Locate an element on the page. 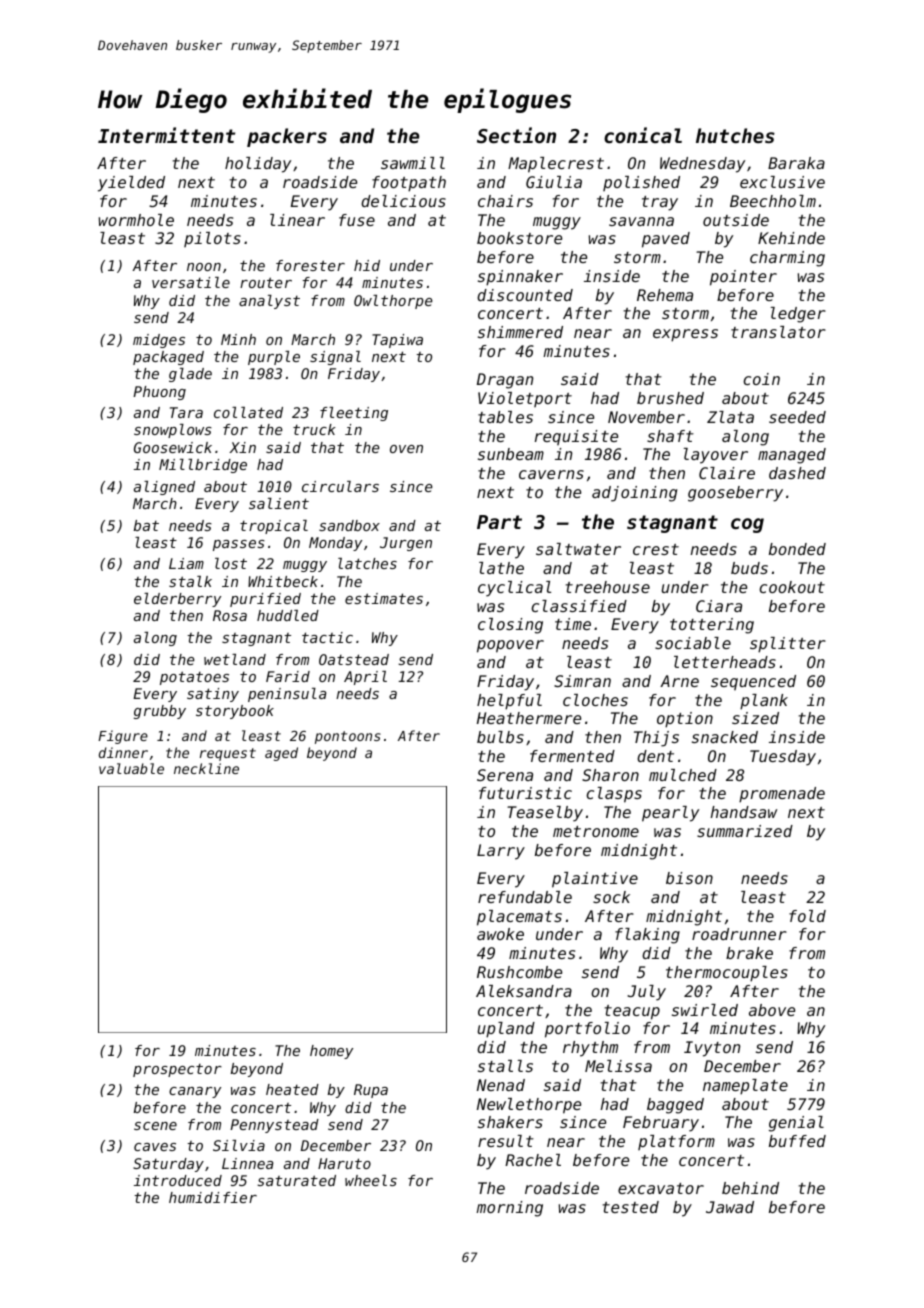  bookstore is located at coordinates (519, 238).
